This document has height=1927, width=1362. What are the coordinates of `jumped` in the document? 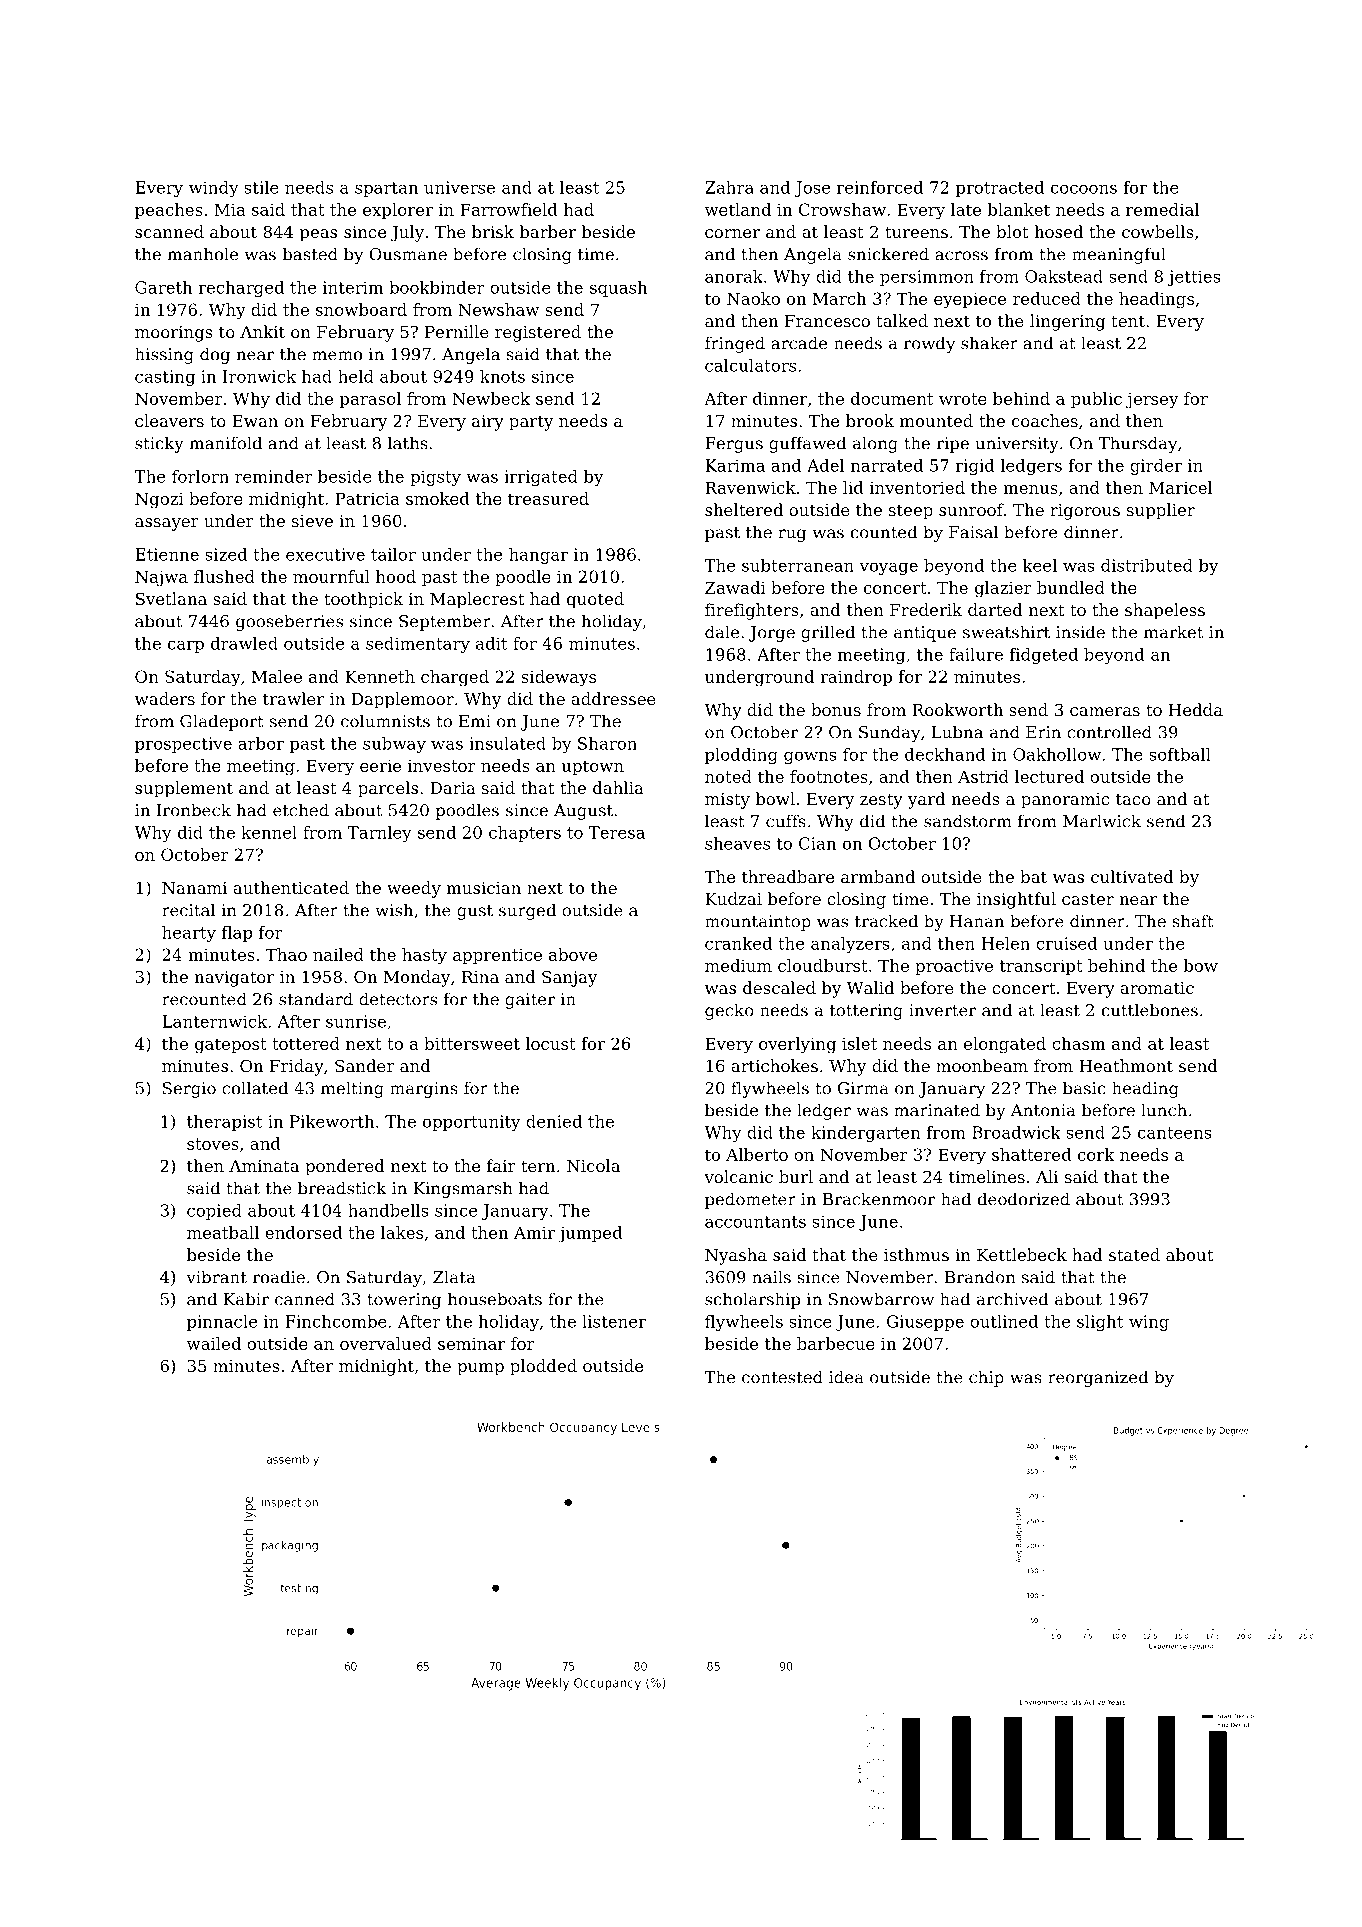 It's located at (590, 1234).
